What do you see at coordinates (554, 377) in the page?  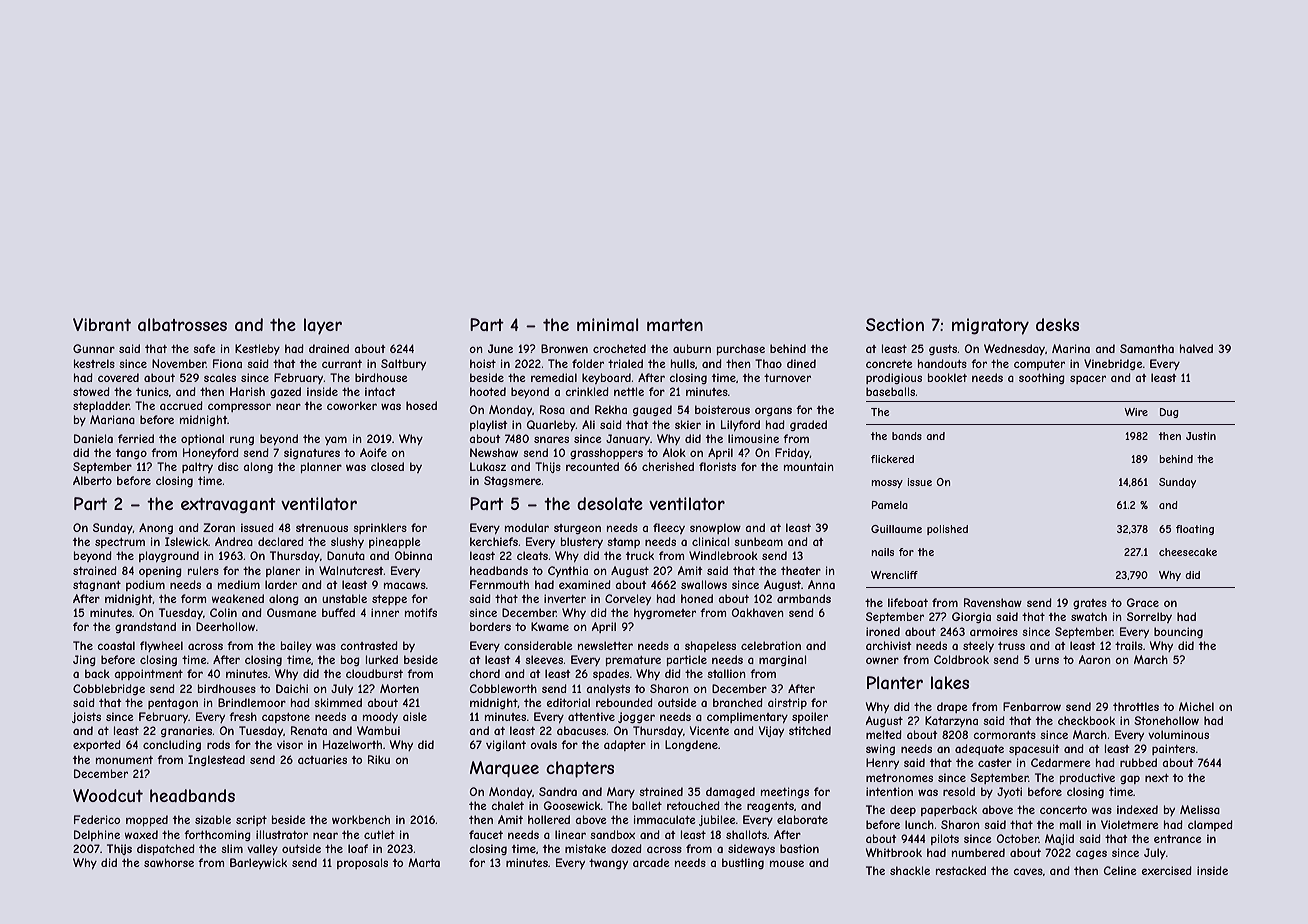 I see `remedial` at bounding box center [554, 377].
